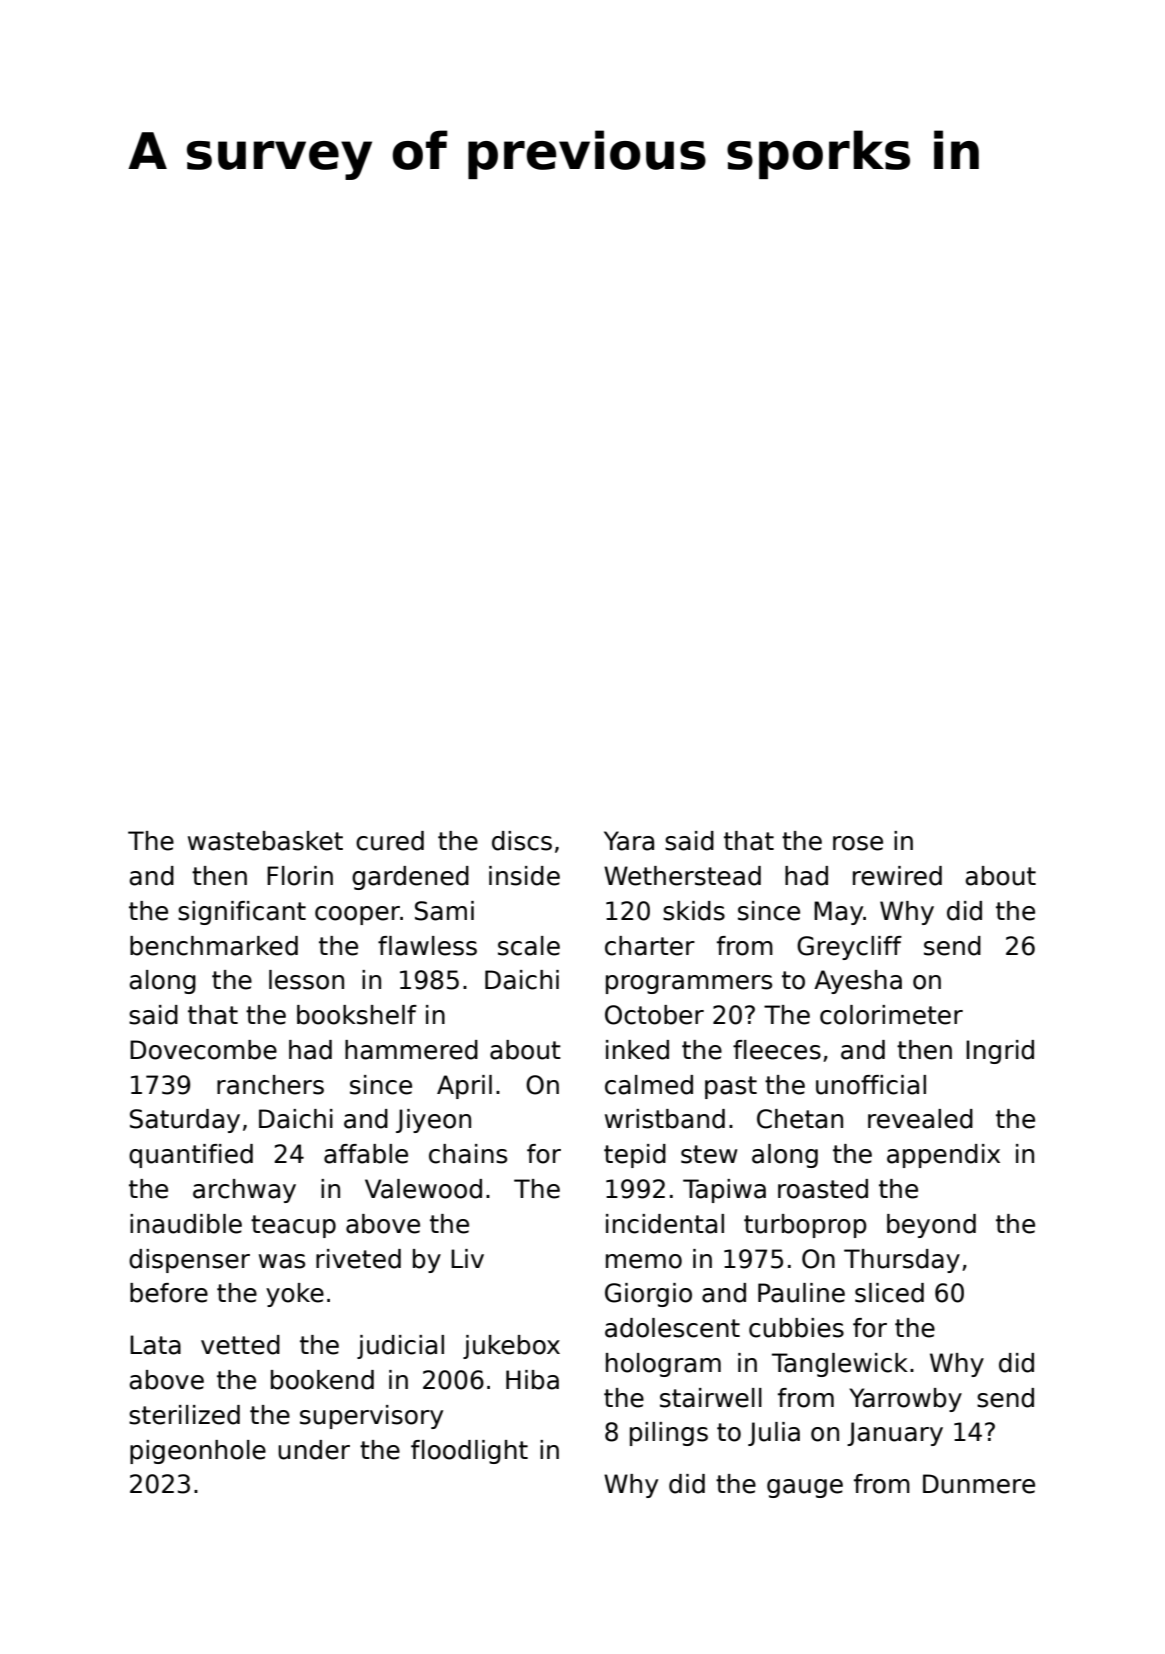  What do you see at coordinates (654, 1015) in the screenshot?
I see `October` at bounding box center [654, 1015].
